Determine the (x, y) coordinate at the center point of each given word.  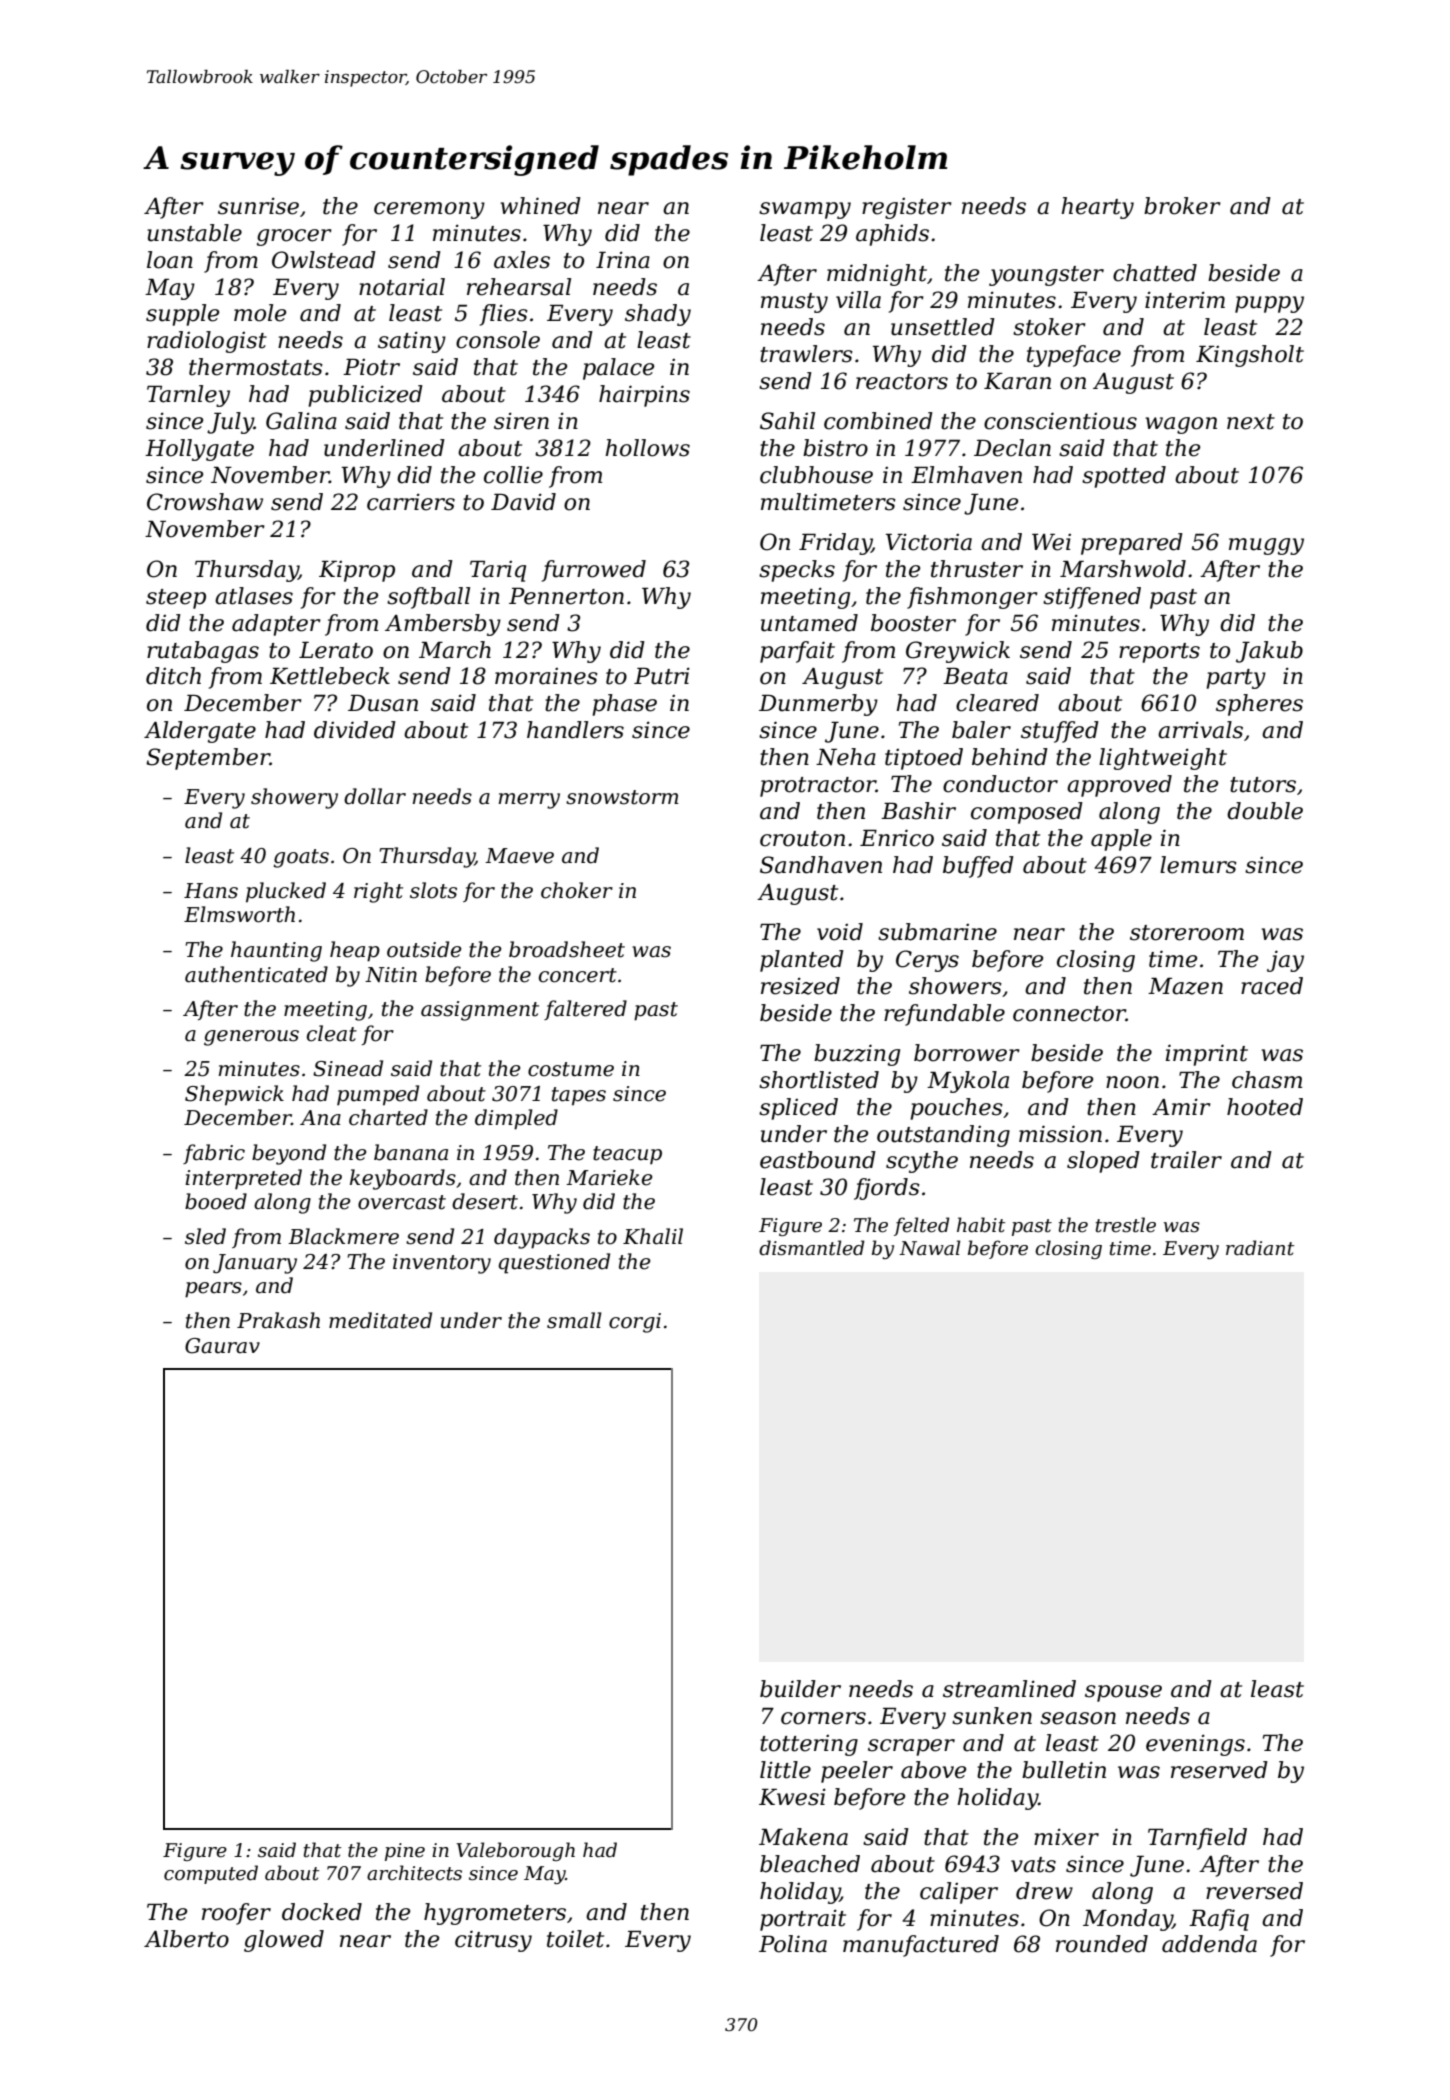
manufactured (921, 1946)
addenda (1209, 1944)
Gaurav (222, 1346)
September (208, 759)
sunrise (258, 206)
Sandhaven (821, 865)
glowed (284, 1941)
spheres (1259, 705)
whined (540, 206)
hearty (1097, 208)
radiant (1260, 1248)
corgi (635, 1323)
